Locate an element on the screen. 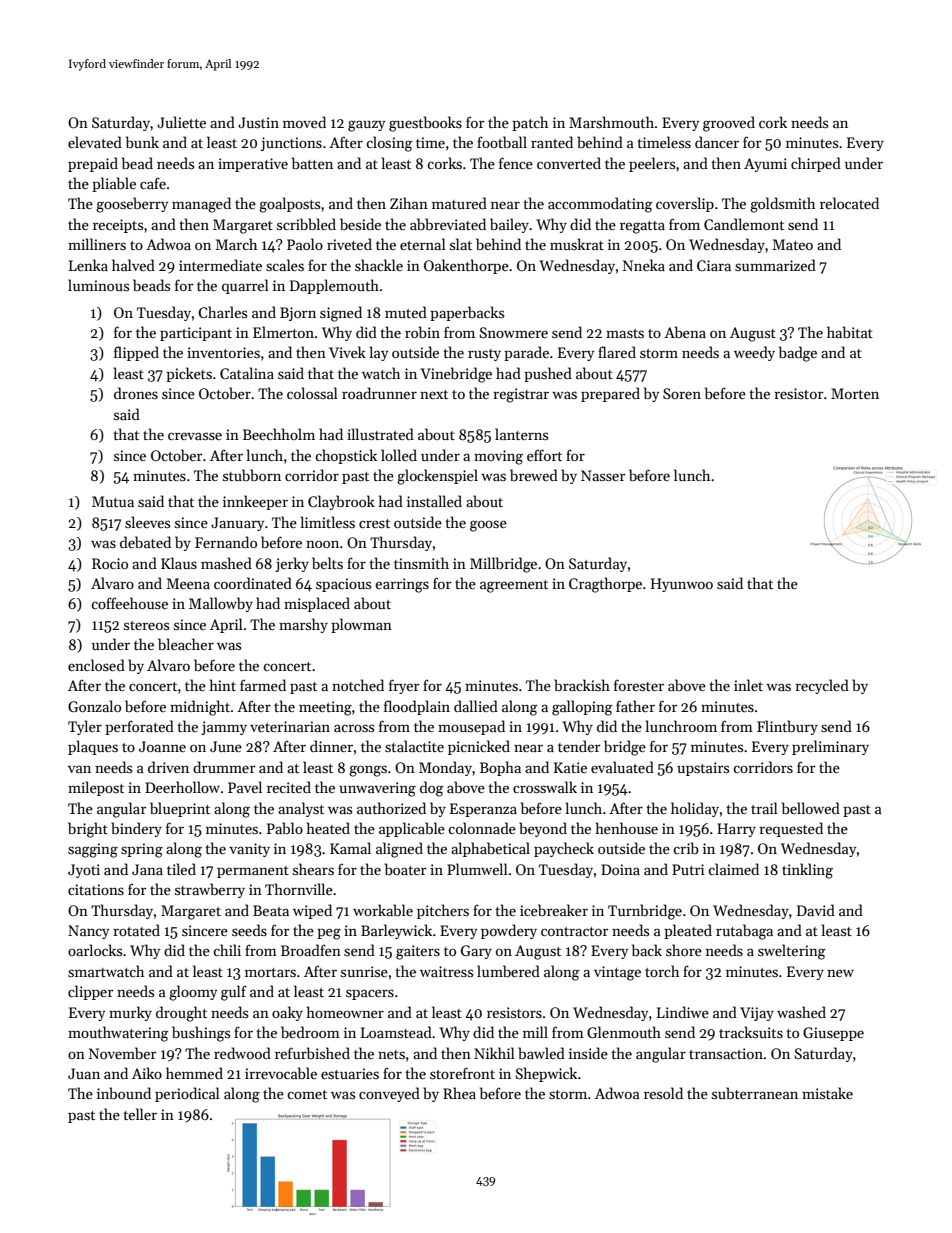 The height and width of the screenshot is (1233, 952). pliable is located at coordinates (114, 184).
